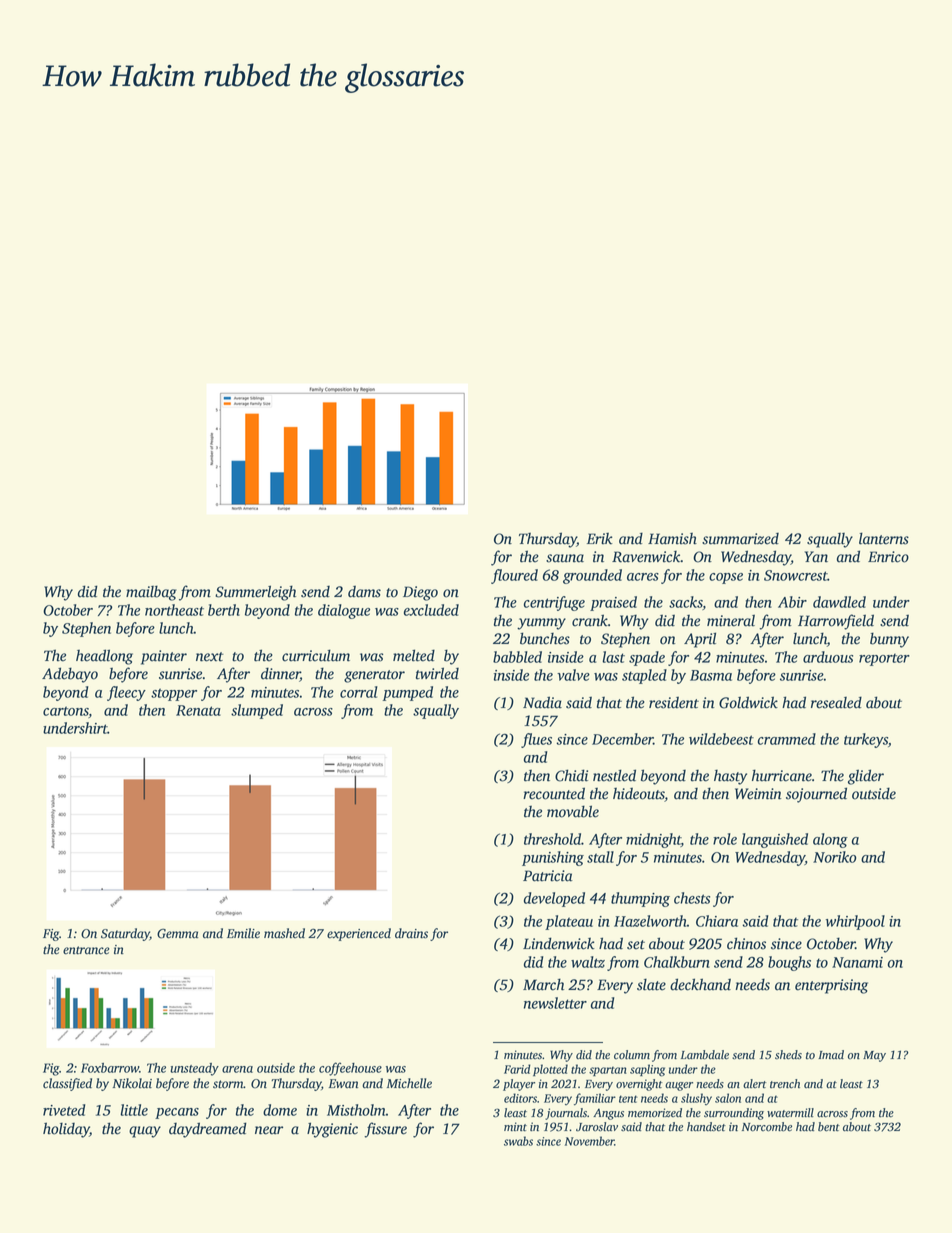  What do you see at coordinates (884, 538) in the screenshot?
I see `lanterns` at bounding box center [884, 538].
